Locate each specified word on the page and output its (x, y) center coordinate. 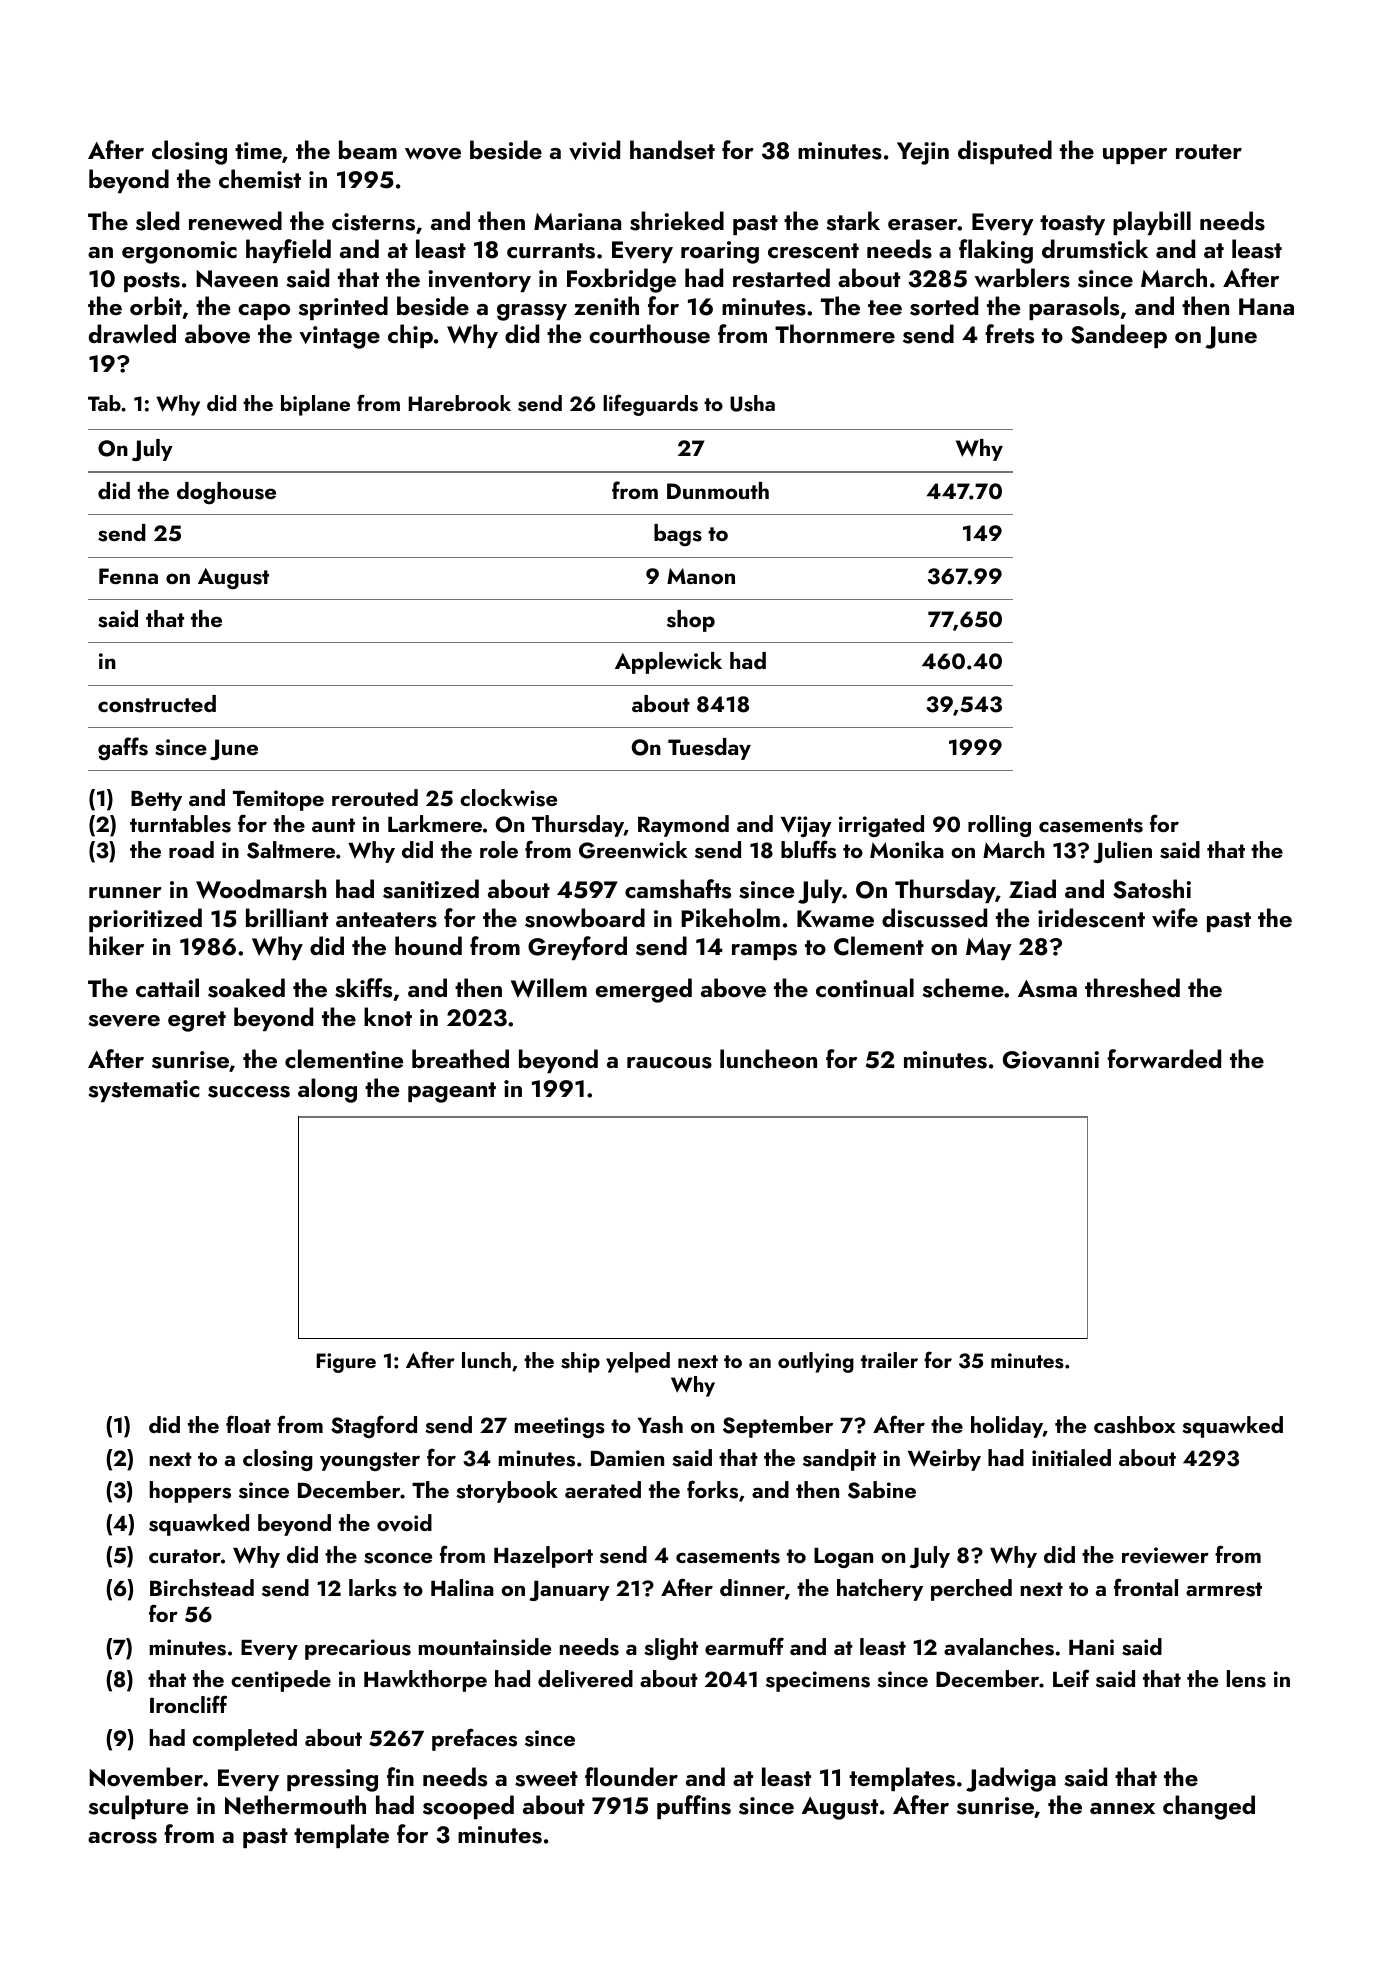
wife (1175, 917)
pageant (452, 1092)
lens (1246, 1679)
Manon (701, 576)
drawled (132, 333)
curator (185, 1556)
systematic (143, 1091)
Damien (627, 1458)
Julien (1122, 852)
